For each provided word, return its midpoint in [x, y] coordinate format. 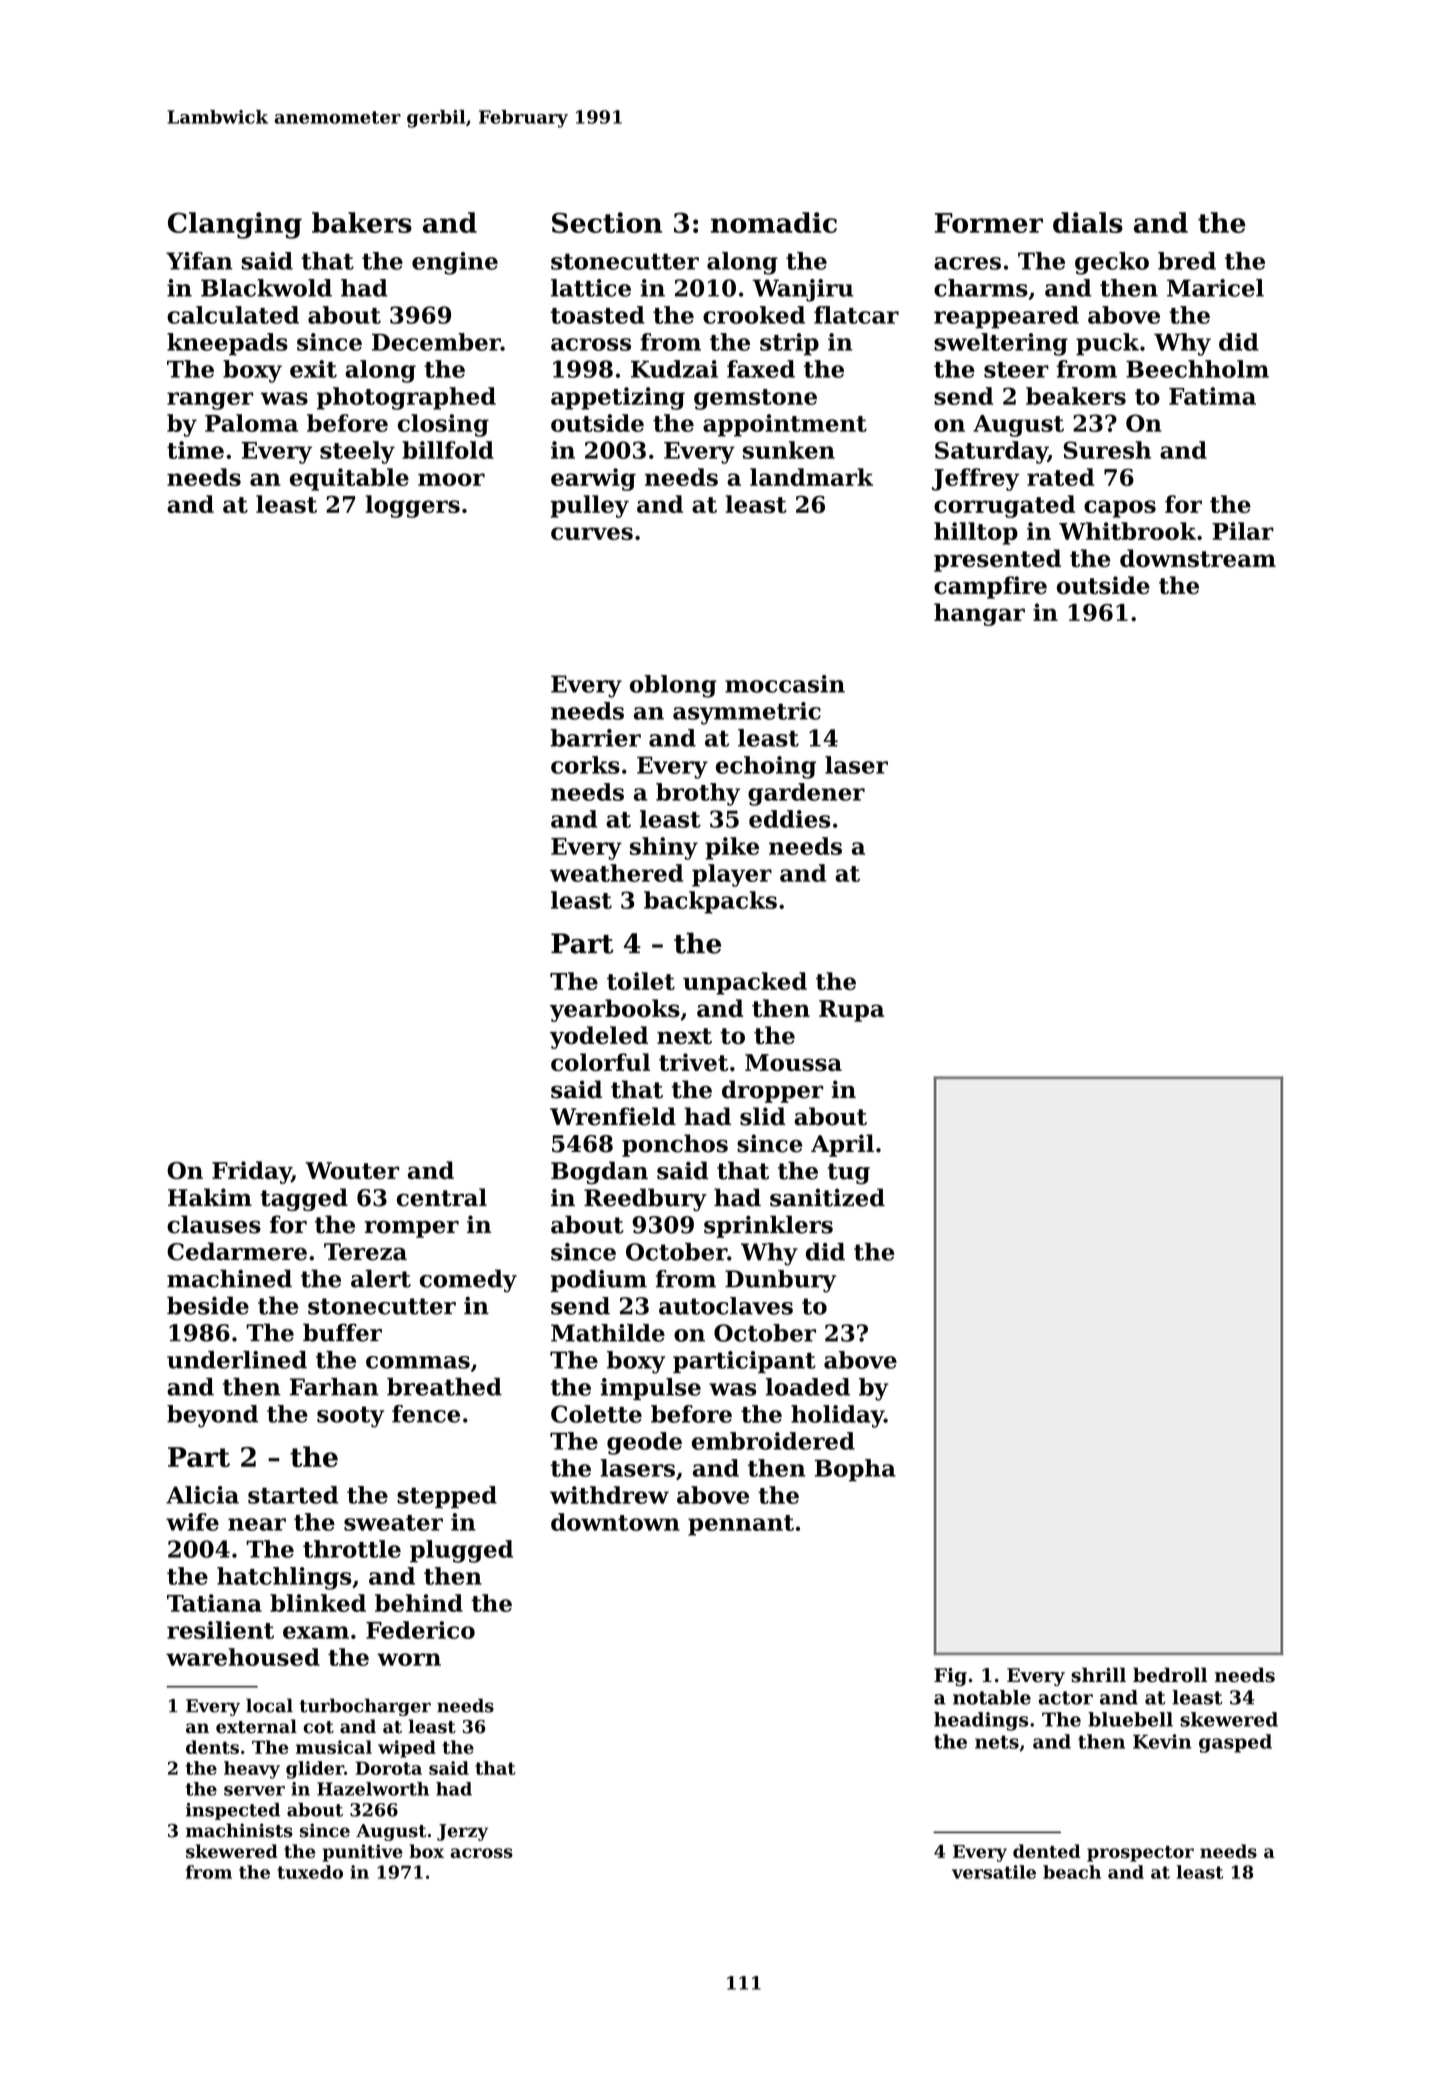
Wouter [352, 1170]
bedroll [1170, 1675]
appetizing [618, 398]
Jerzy [462, 1832]
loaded [808, 1387]
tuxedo [310, 1872]
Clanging [235, 225]
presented [997, 560]
